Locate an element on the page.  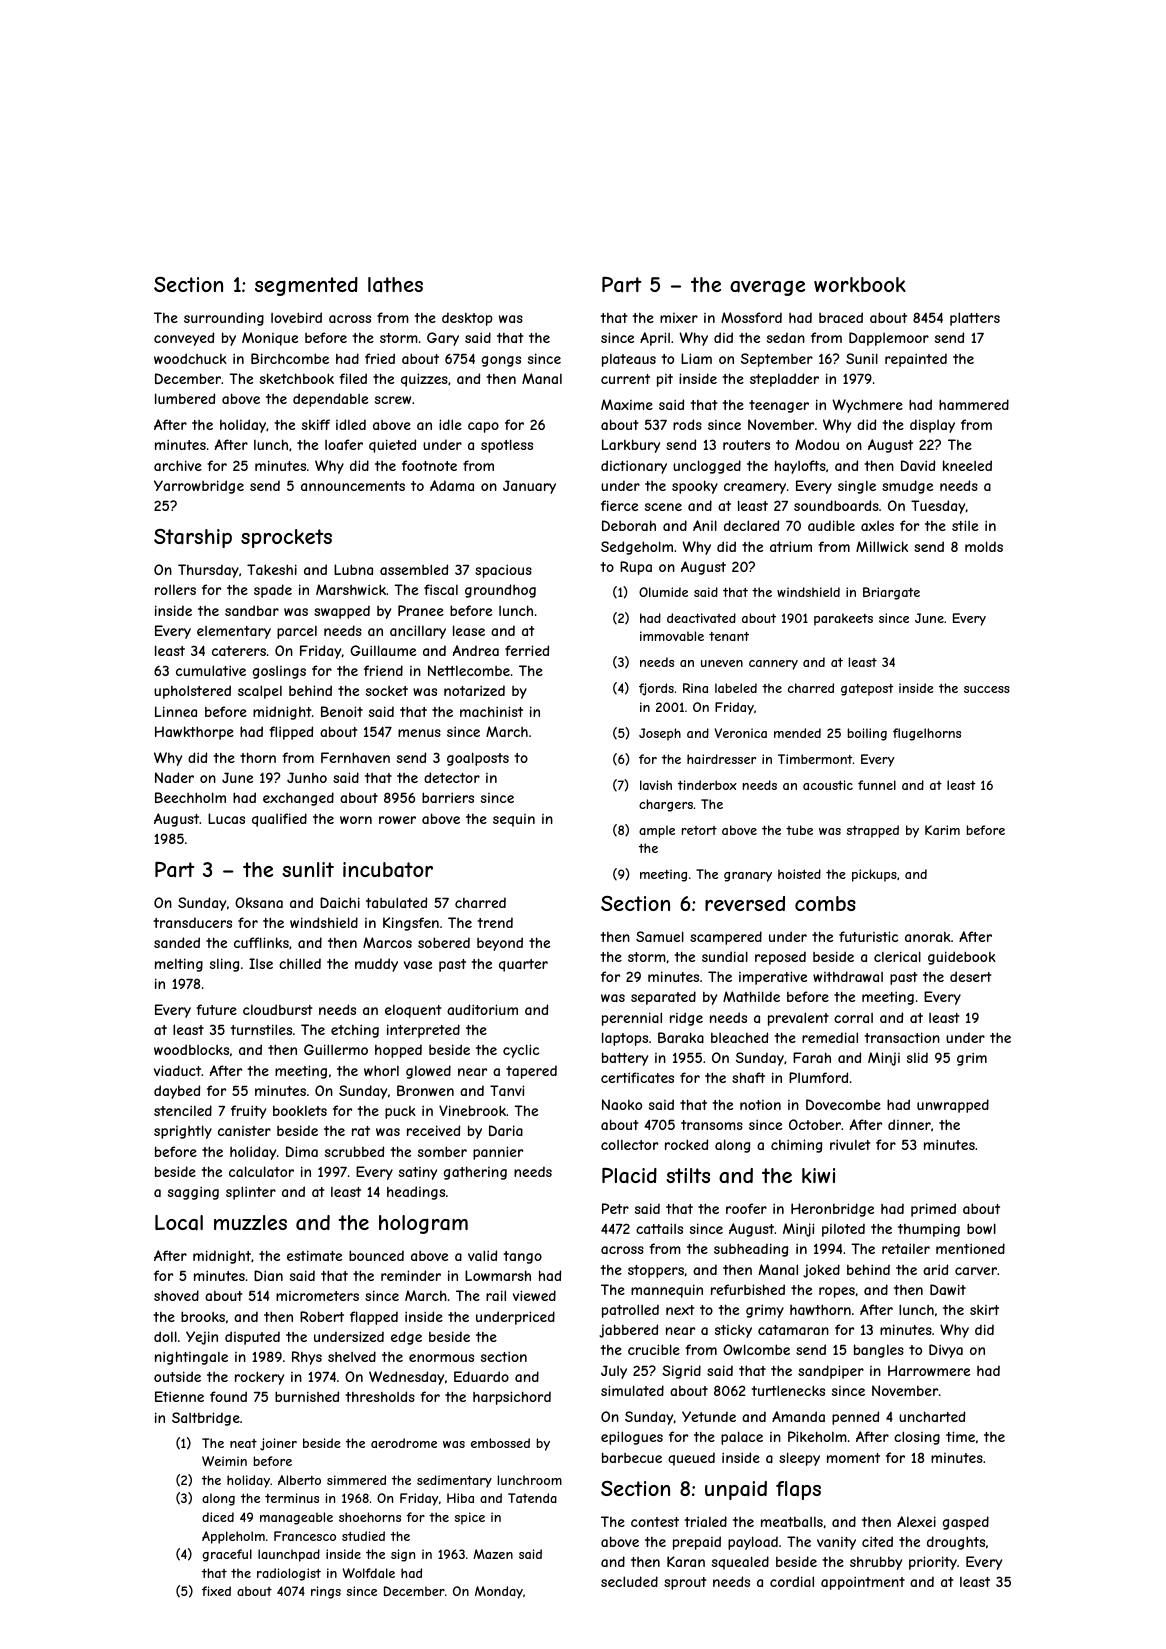
gathering is located at coordinates (475, 1173).
